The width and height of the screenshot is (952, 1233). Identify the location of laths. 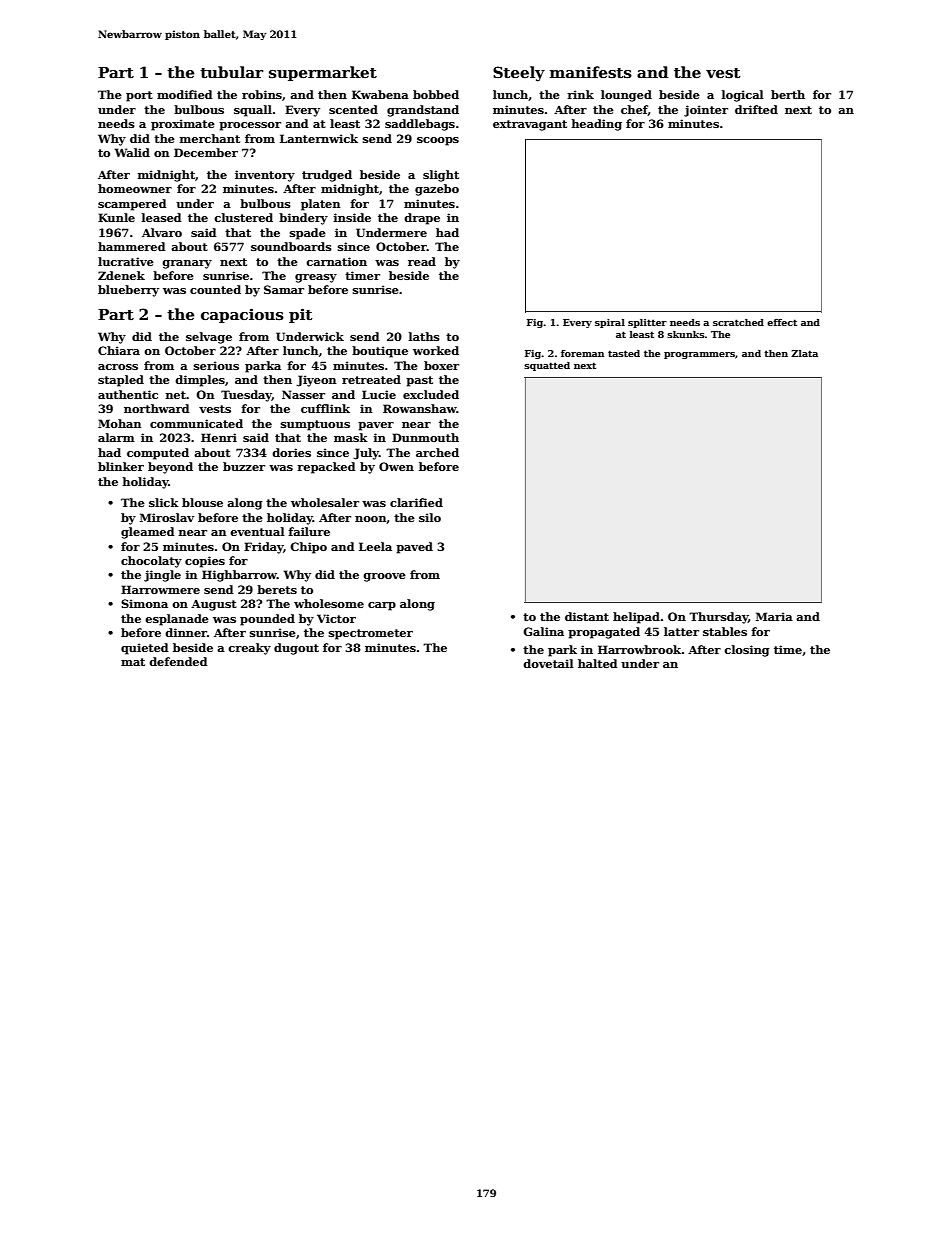
(424, 336).
